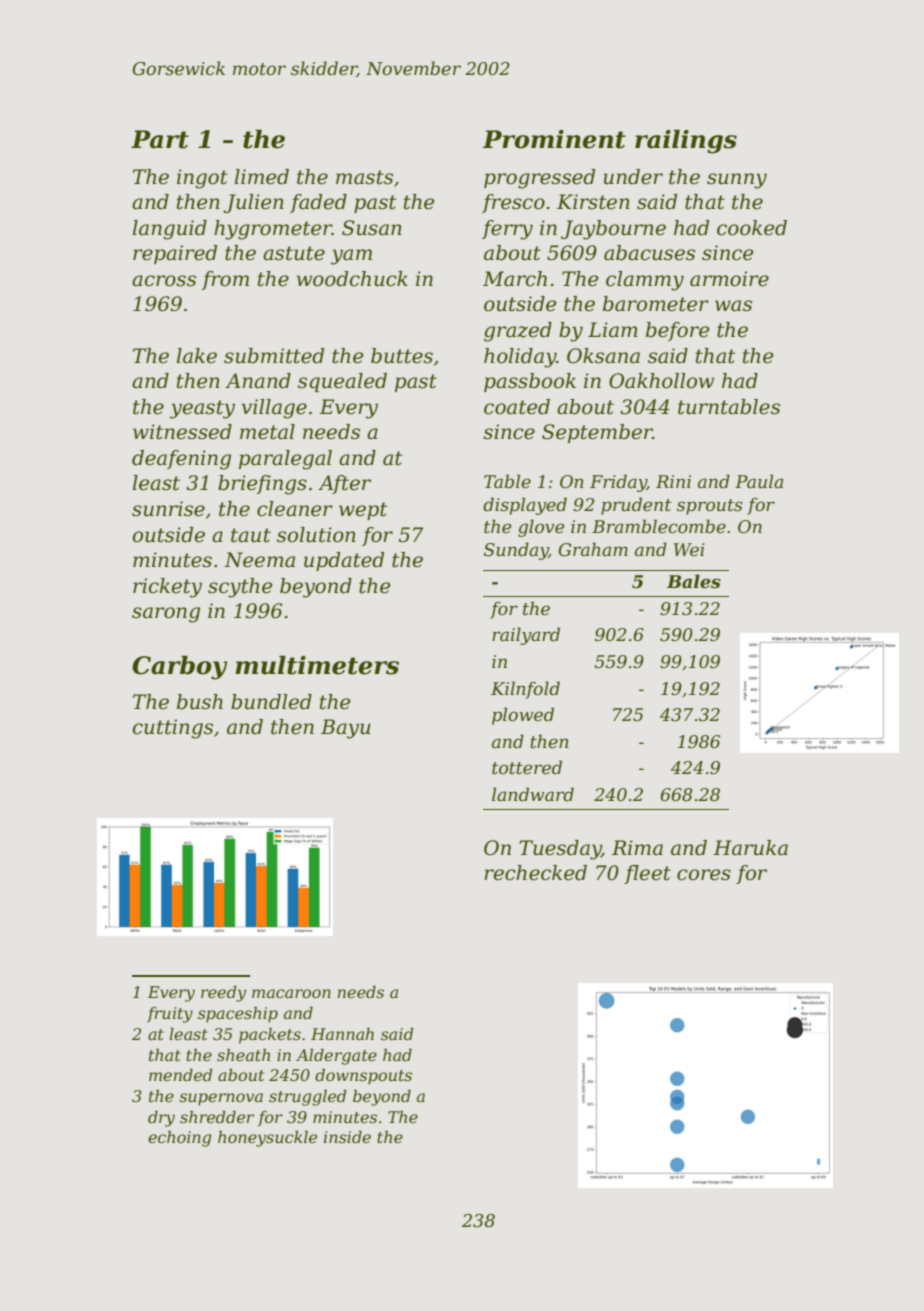  Describe the element at coordinates (173, 729) in the document. I see `cuttings` at that location.
